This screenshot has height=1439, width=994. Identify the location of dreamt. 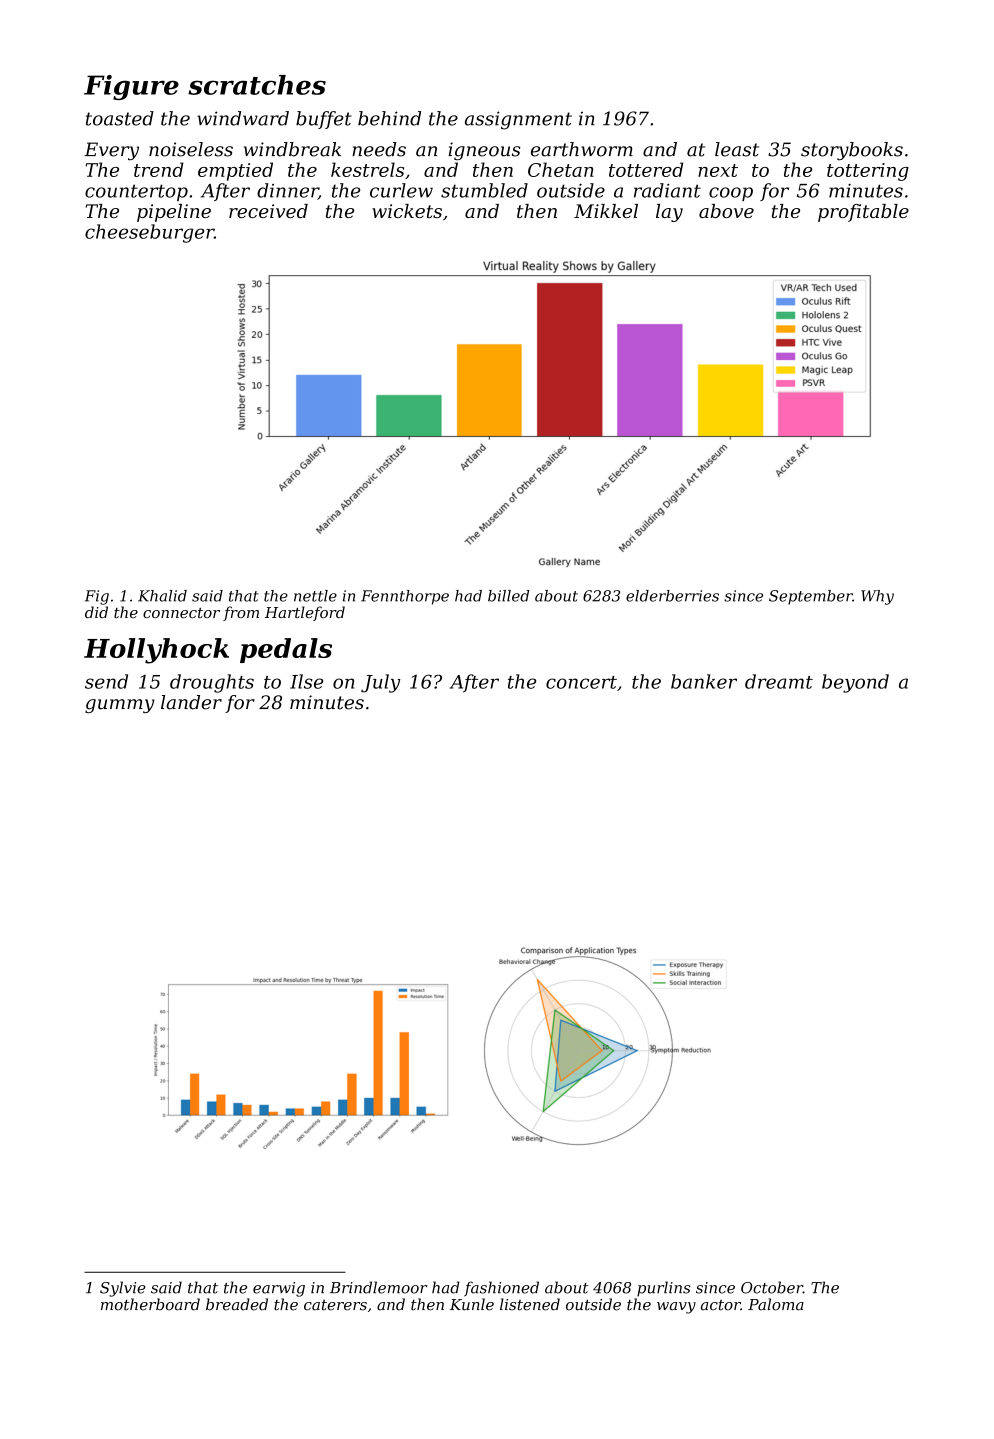
(779, 681).
